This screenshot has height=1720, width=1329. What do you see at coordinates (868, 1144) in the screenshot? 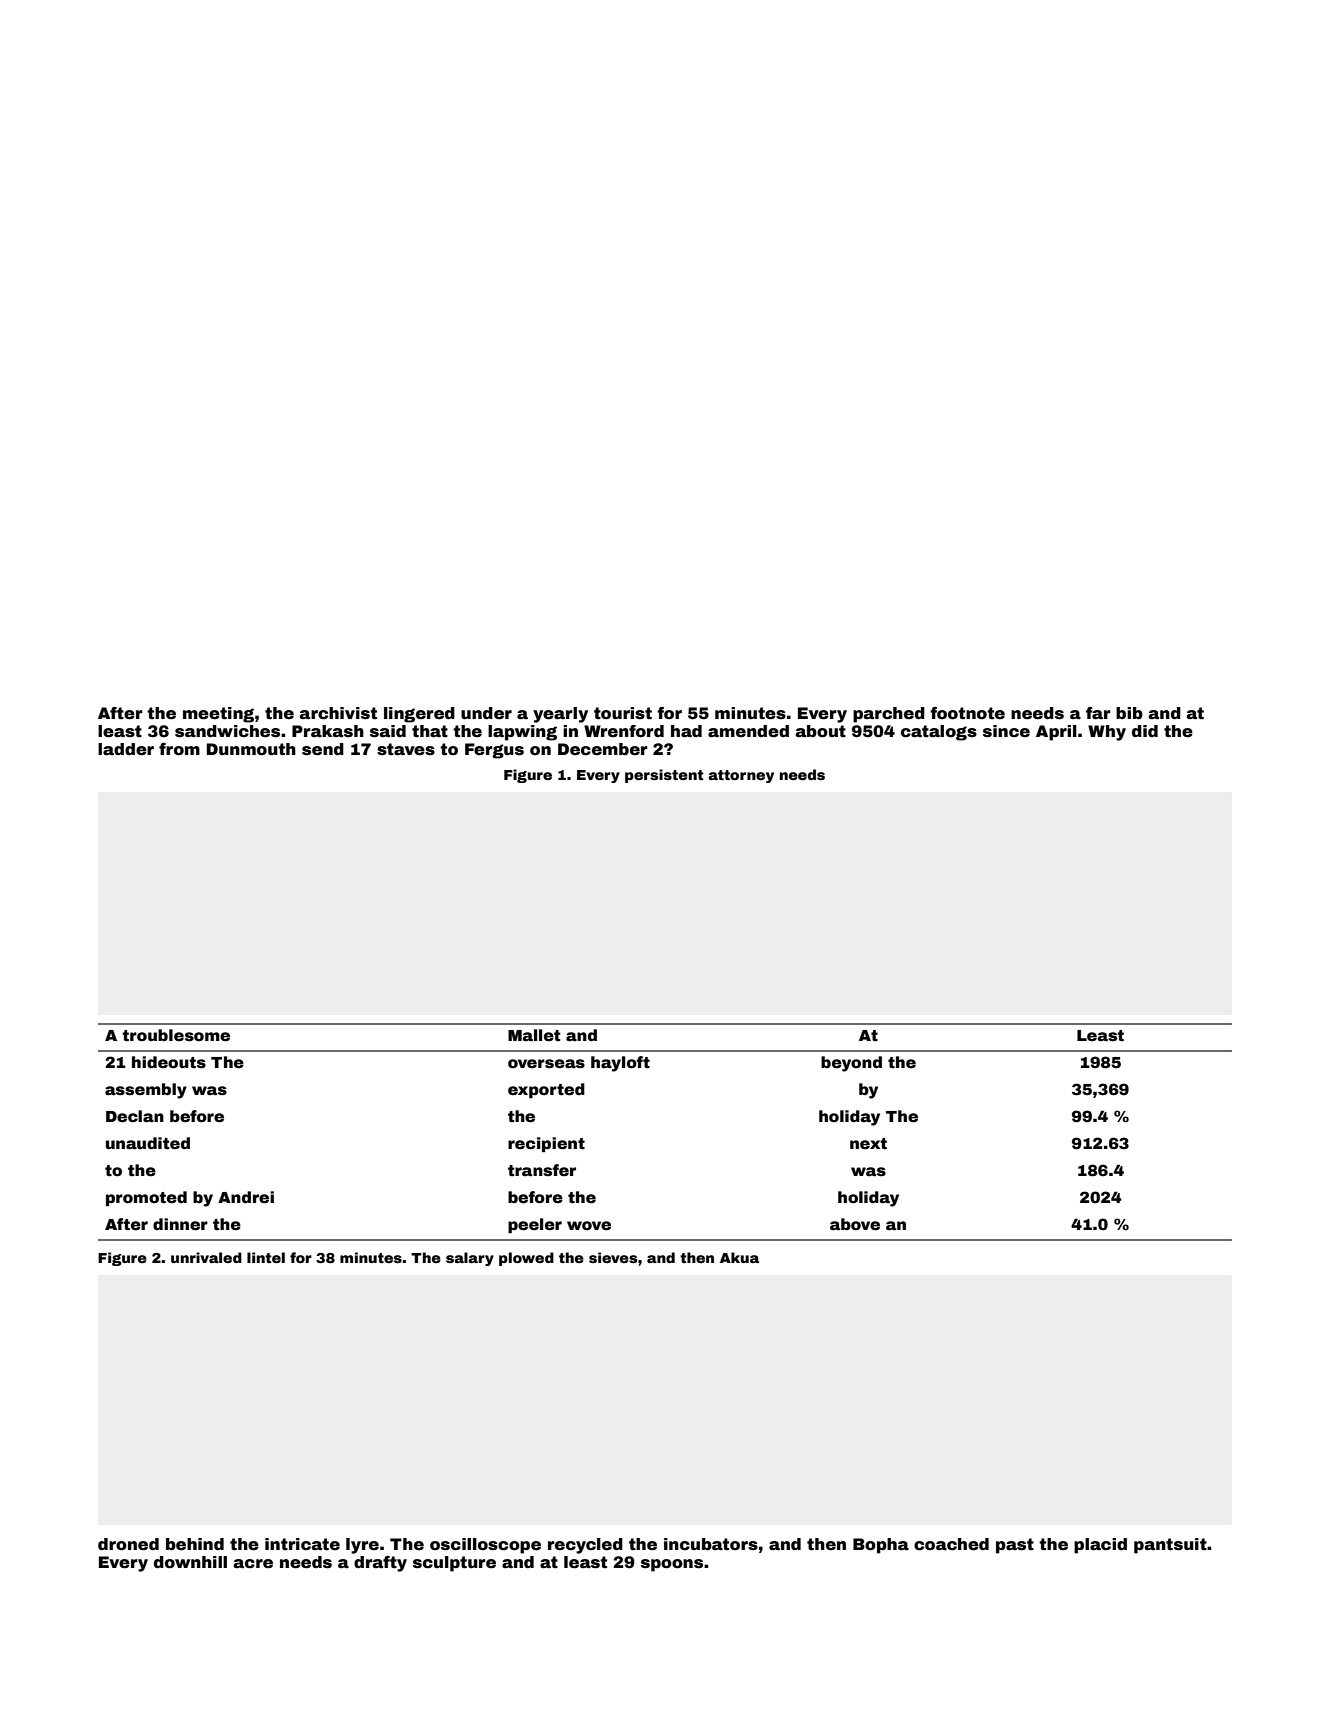
I see `next` at bounding box center [868, 1144].
